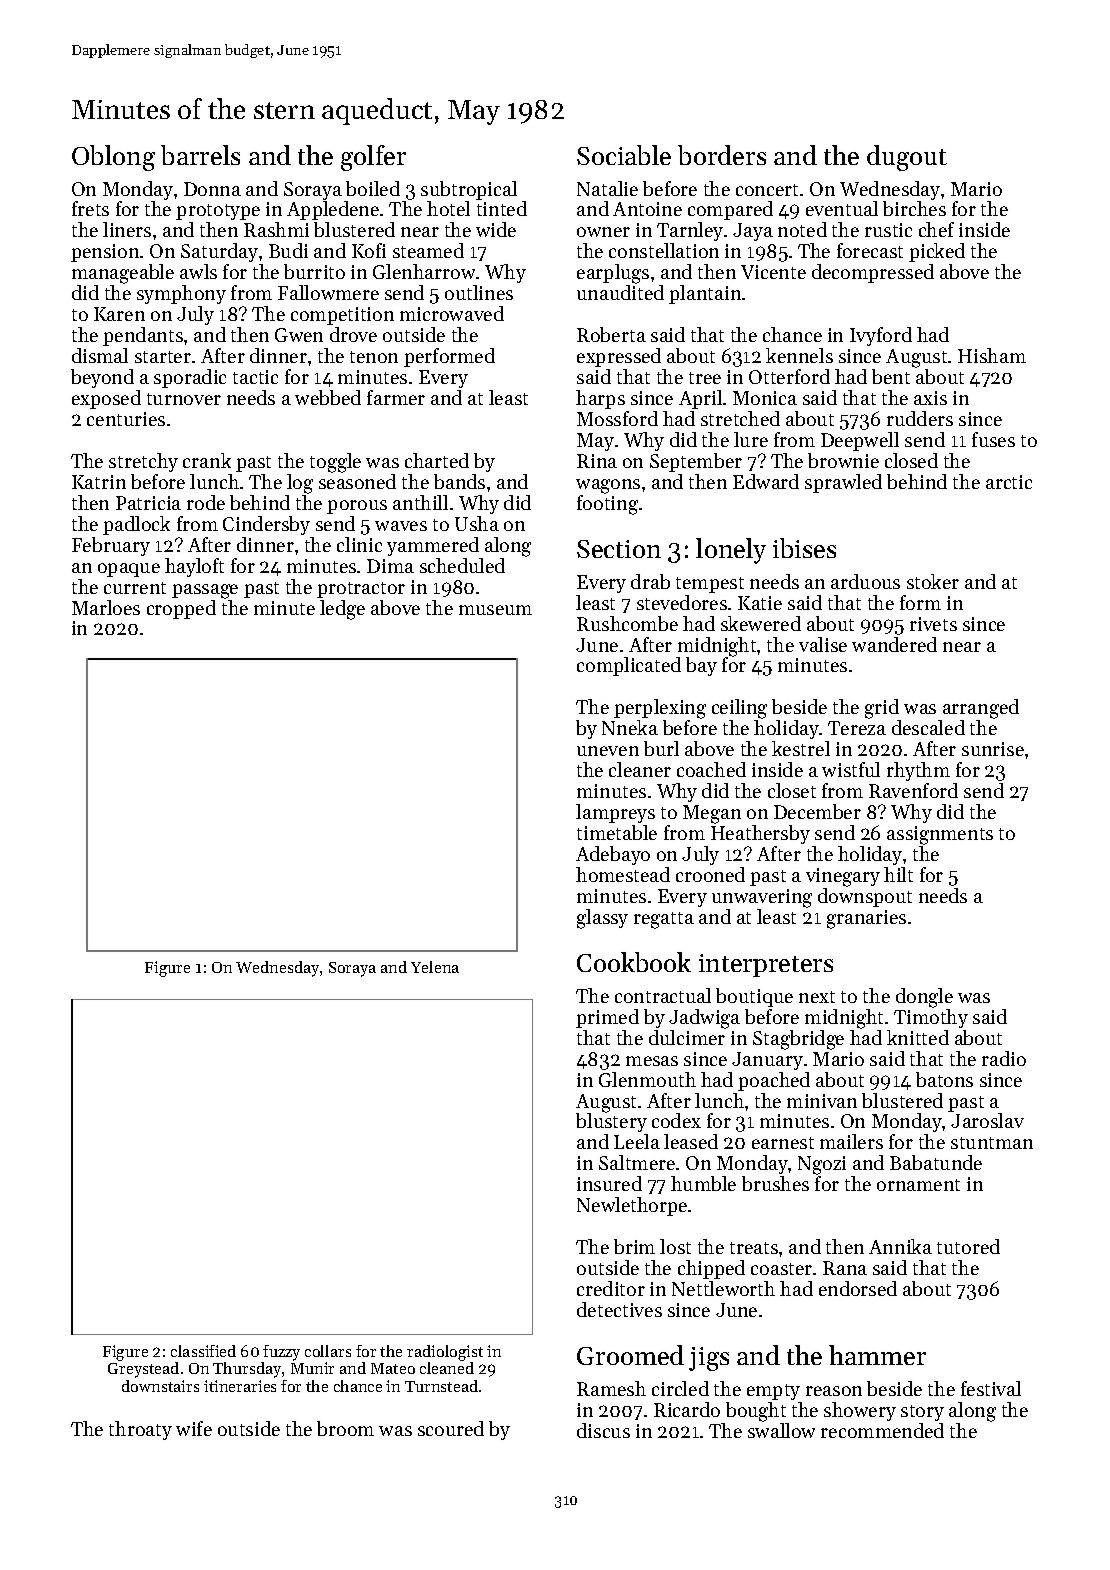 The height and width of the screenshot is (1570, 1110). What do you see at coordinates (200, 155) in the screenshot?
I see `barrels` at bounding box center [200, 155].
